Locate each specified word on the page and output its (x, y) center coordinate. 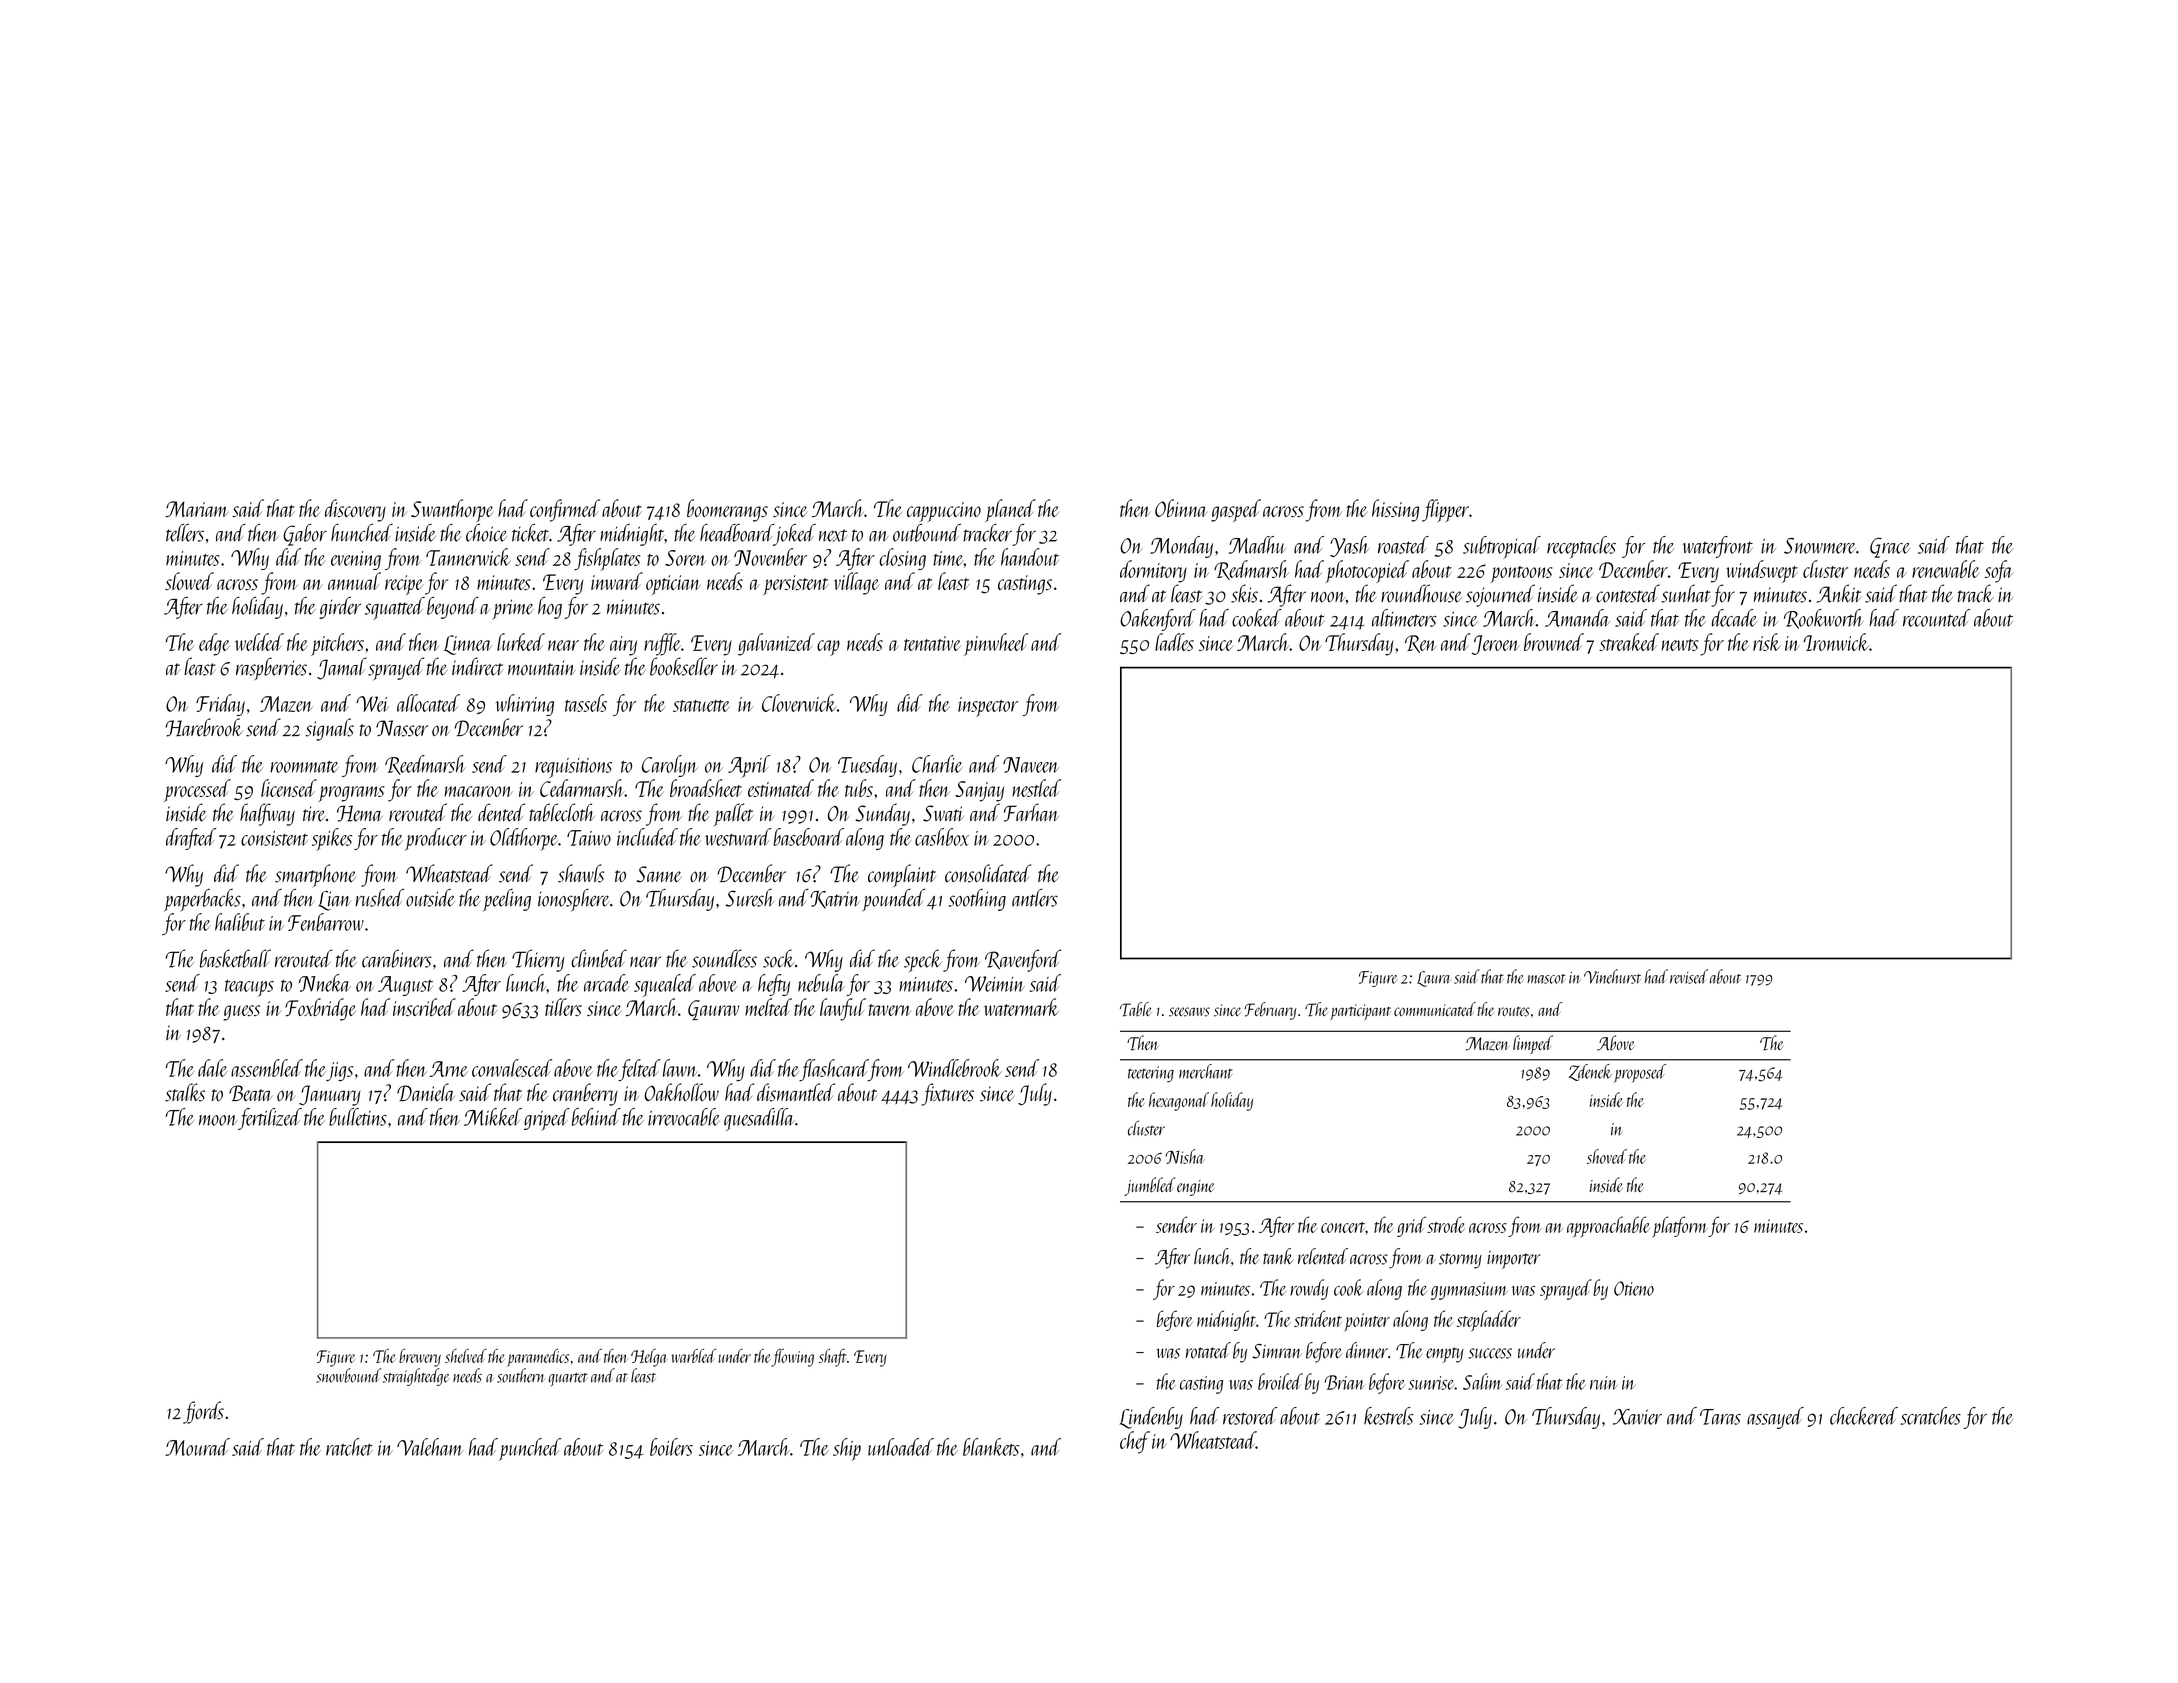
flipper (1445, 510)
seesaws (1189, 1012)
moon (218, 1120)
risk (1767, 642)
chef (1135, 1442)
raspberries (271, 669)
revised (1689, 976)
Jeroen (1496, 645)
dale (212, 1068)
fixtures (947, 1094)
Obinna (1181, 508)
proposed (1640, 1073)
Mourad (197, 1447)
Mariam (196, 509)
